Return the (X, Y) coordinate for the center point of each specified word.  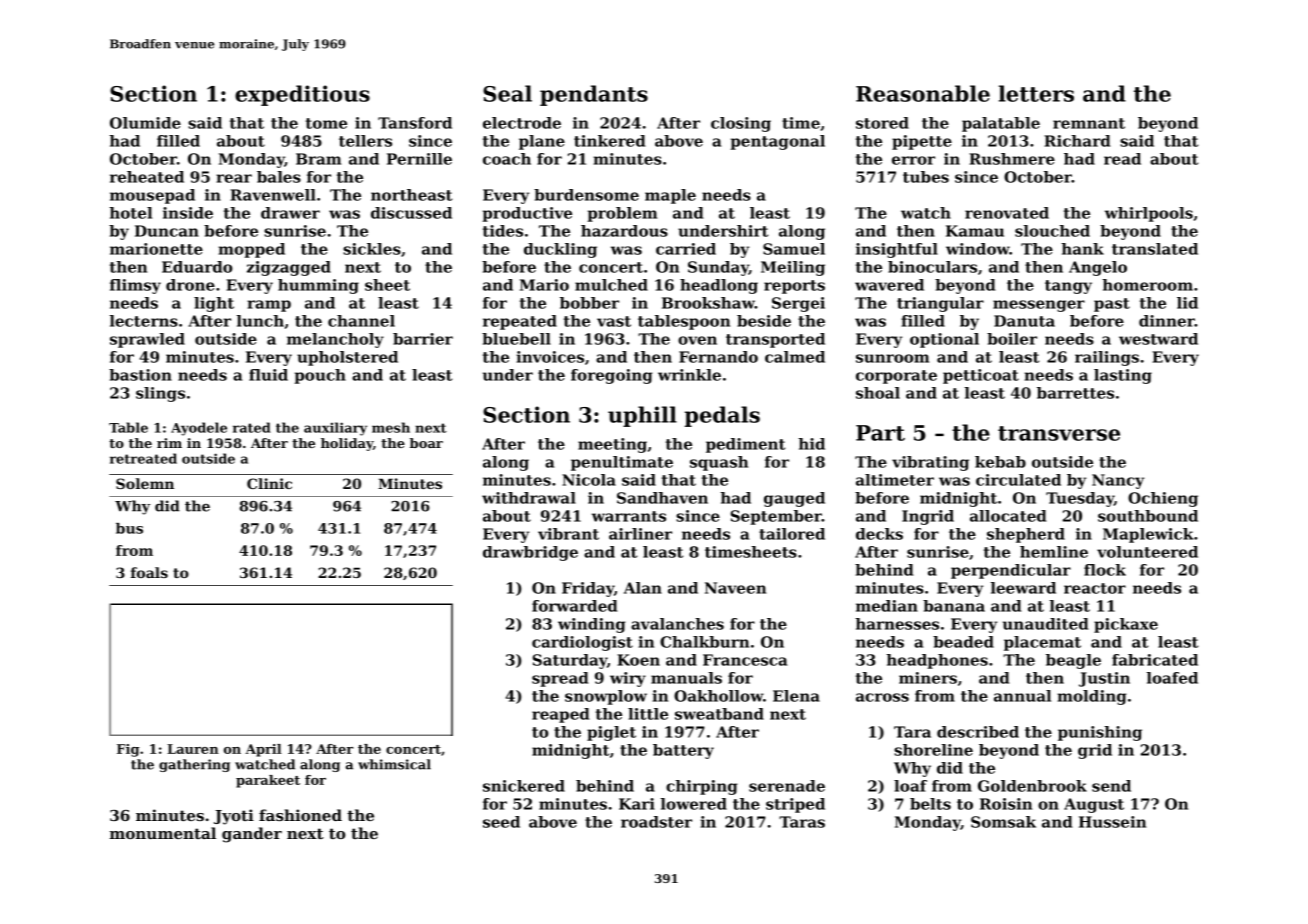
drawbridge (530, 553)
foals (149, 572)
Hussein (1112, 822)
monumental (163, 833)
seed (501, 822)
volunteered (1147, 552)
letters (1036, 93)
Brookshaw (708, 303)
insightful (897, 250)
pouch (320, 376)
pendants (594, 95)
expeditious (302, 95)
